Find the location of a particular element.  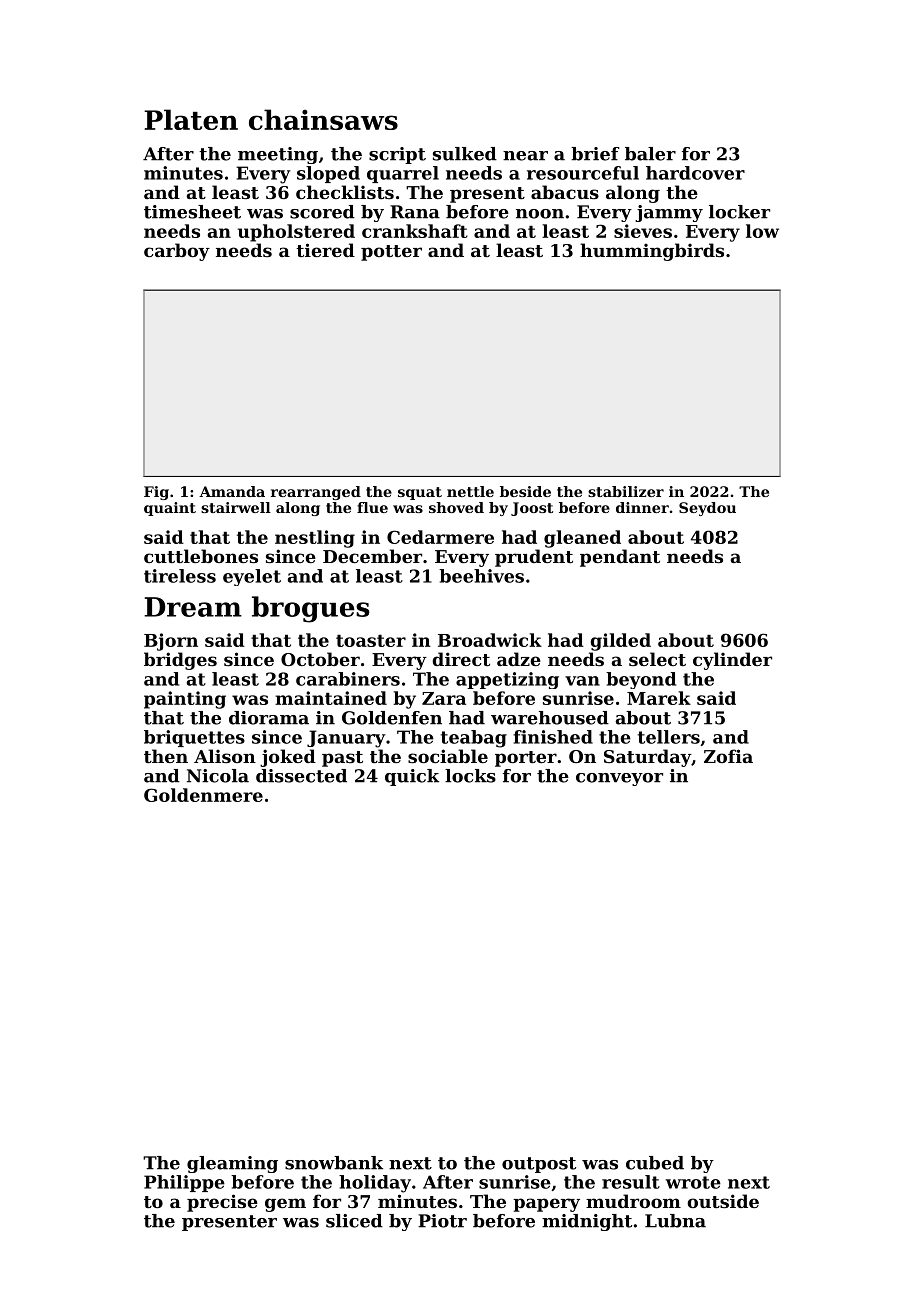

rearranged is located at coordinates (316, 493).
